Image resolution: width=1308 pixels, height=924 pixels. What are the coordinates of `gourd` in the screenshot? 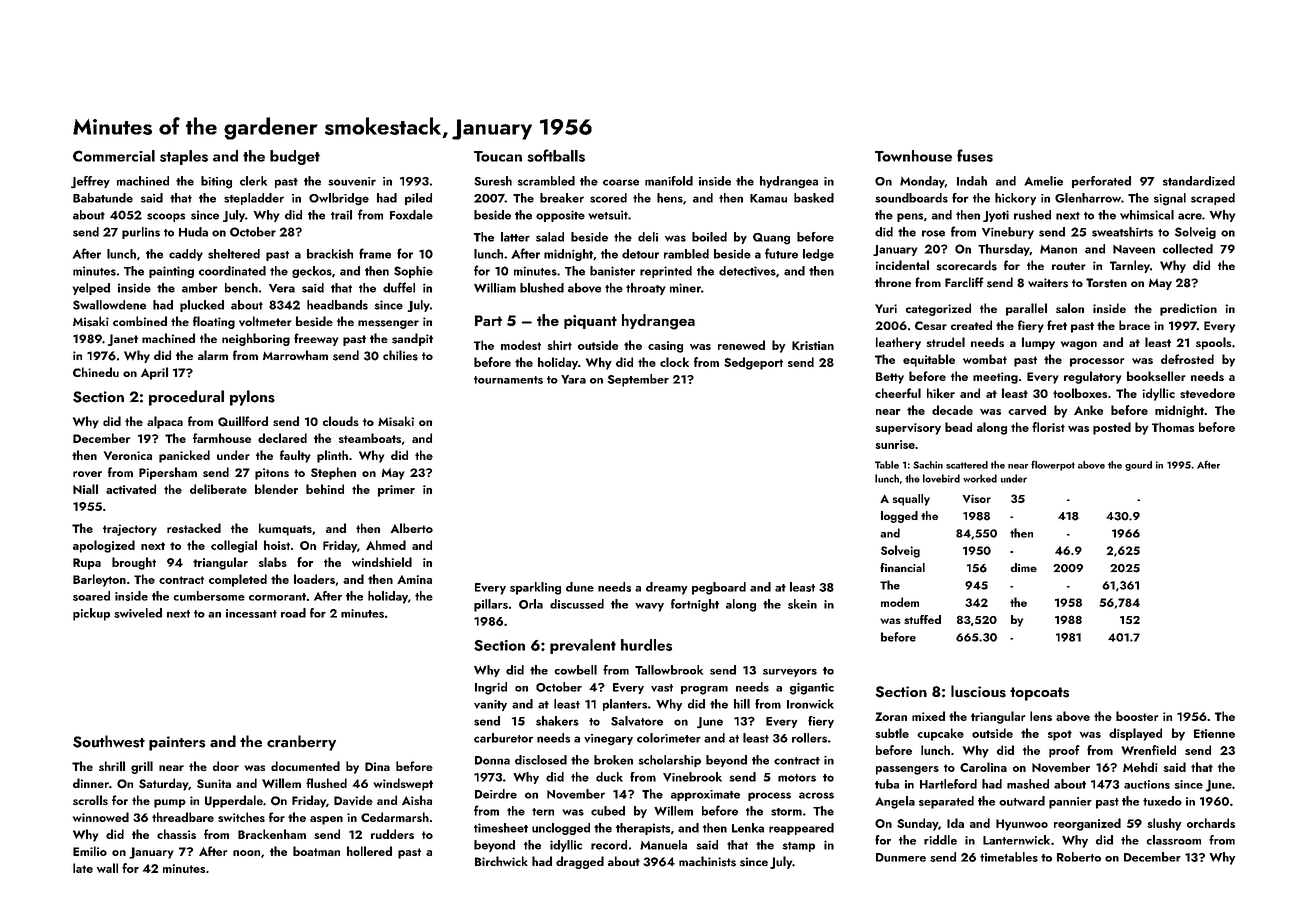 It's located at (1138, 466).
